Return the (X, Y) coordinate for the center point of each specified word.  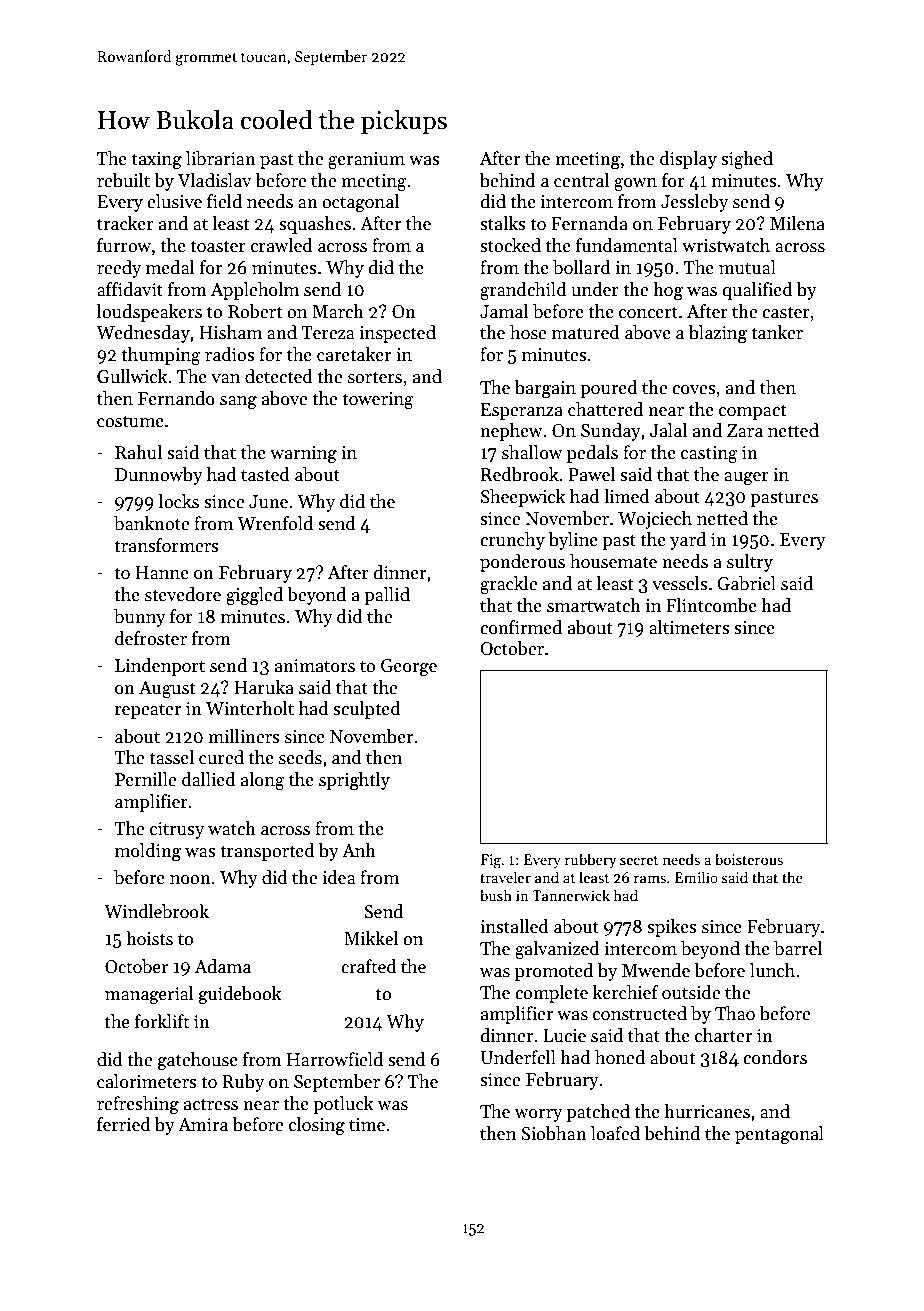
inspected (398, 334)
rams (650, 879)
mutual (747, 267)
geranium (366, 161)
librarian (221, 158)
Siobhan (554, 1133)
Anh (359, 850)
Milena (797, 223)
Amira (203, 1125)
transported (267, 852)
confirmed (521, 627)
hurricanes (707, 1111)
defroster (151, 638)
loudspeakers (149, 313)
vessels (680, 583)
